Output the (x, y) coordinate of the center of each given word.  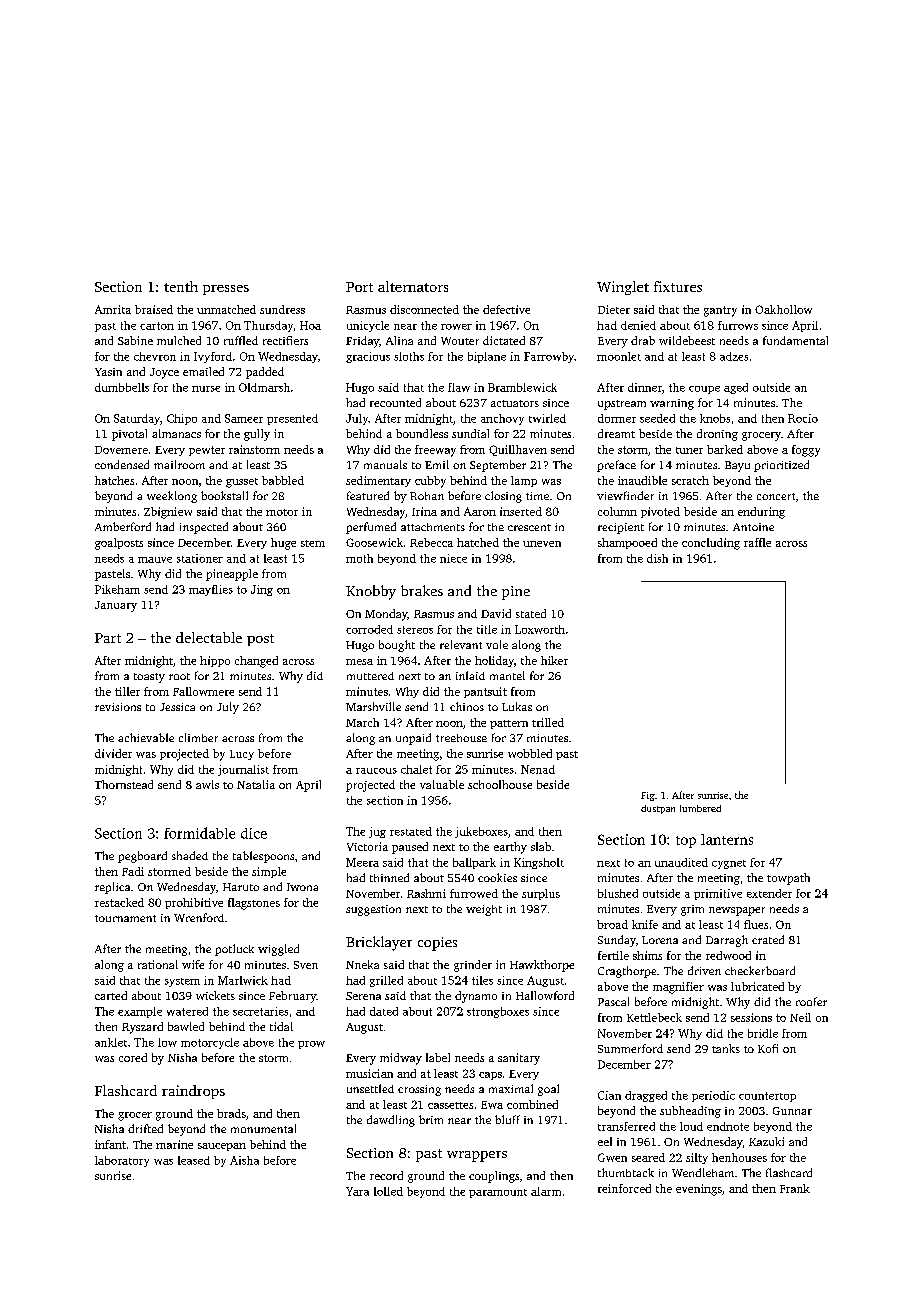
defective (506, 309)
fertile (613, 955)
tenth (181, 286)
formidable (199, 833)
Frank (795, 1188)
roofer (811, 1001)
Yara (357, 1191)
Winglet (623, 288)
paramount (498, 1193)
